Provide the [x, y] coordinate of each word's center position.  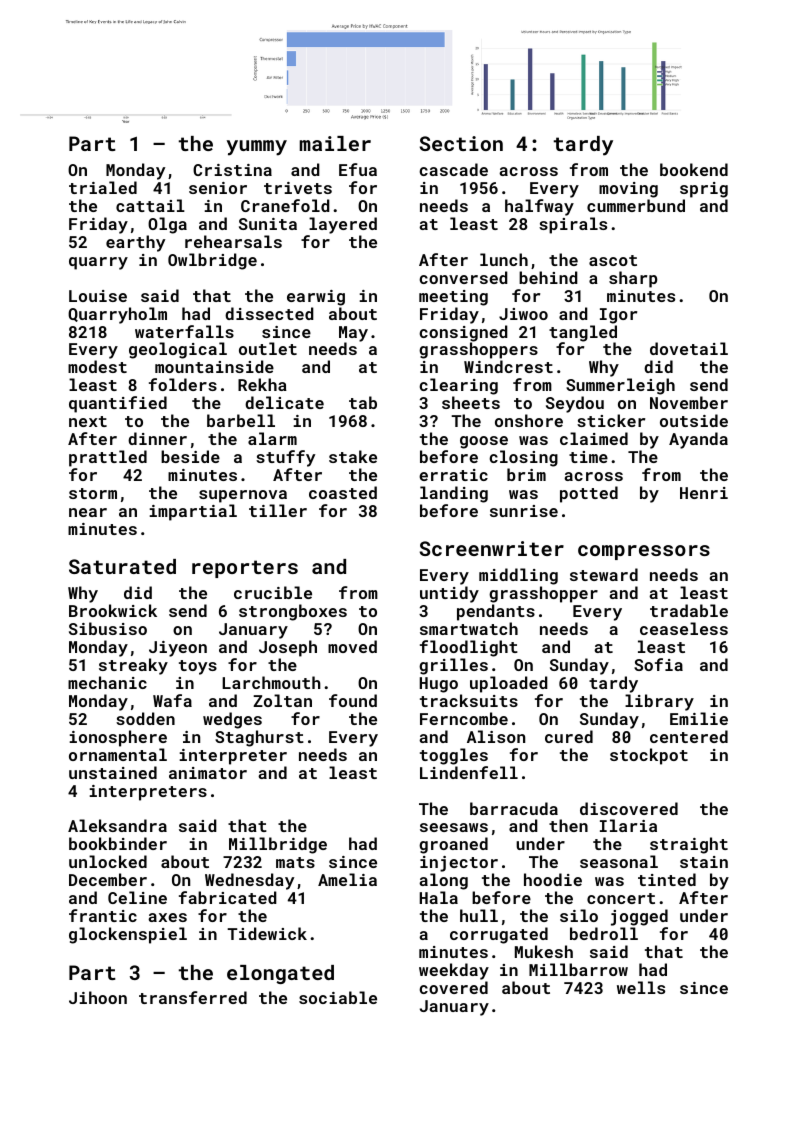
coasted [343, 492]
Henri [704, 493]
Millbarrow [578, 969]
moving [628, 190]
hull [479, 915]
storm [93, 493]
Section [461, 143]
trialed [103, 187]
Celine [137, 897]
